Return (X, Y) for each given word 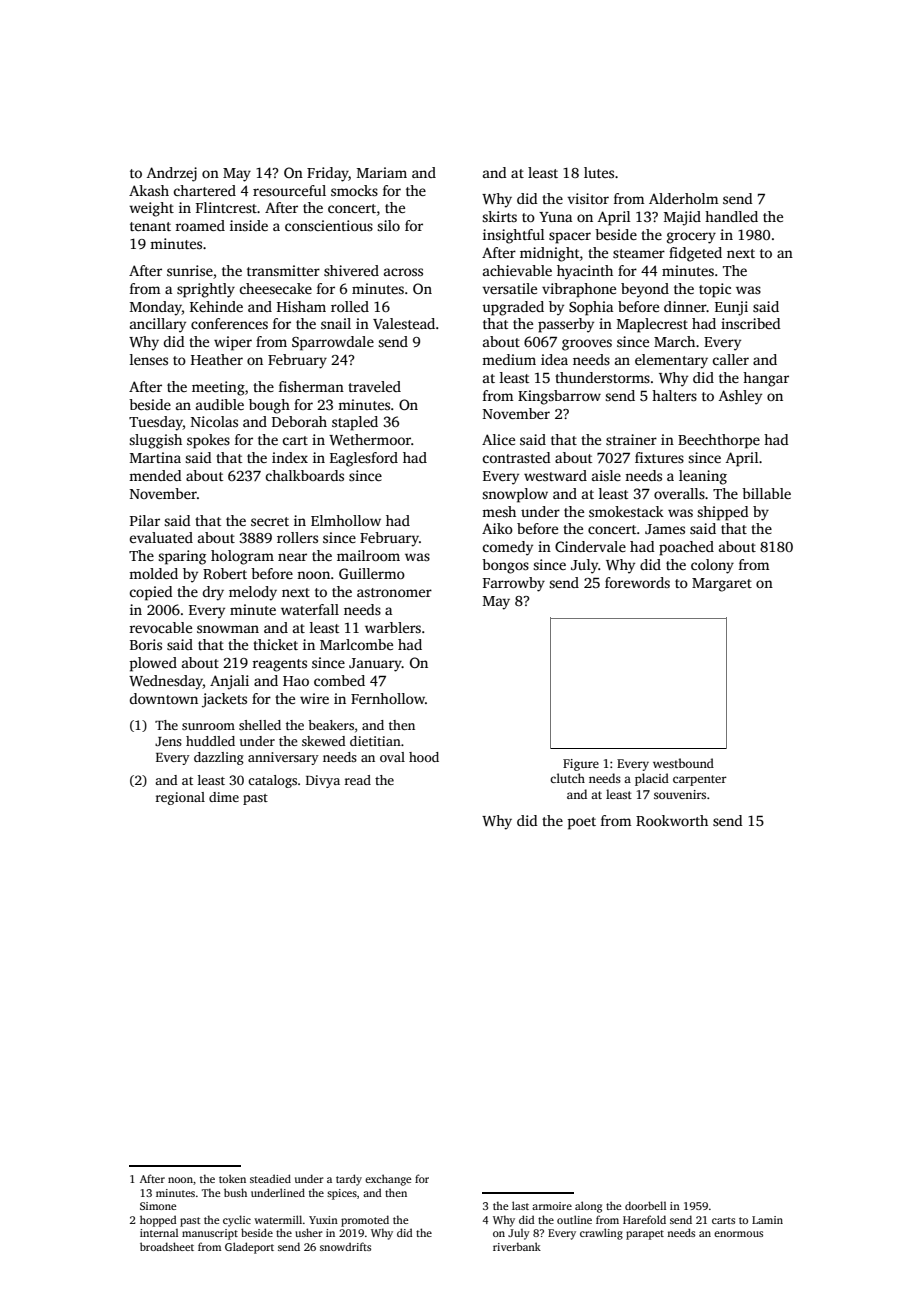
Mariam (382, 172)
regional (180, 798)
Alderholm (684, 198)
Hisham (301, 306)
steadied (270, 1178)
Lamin (767, 1220)
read (358, 780)
